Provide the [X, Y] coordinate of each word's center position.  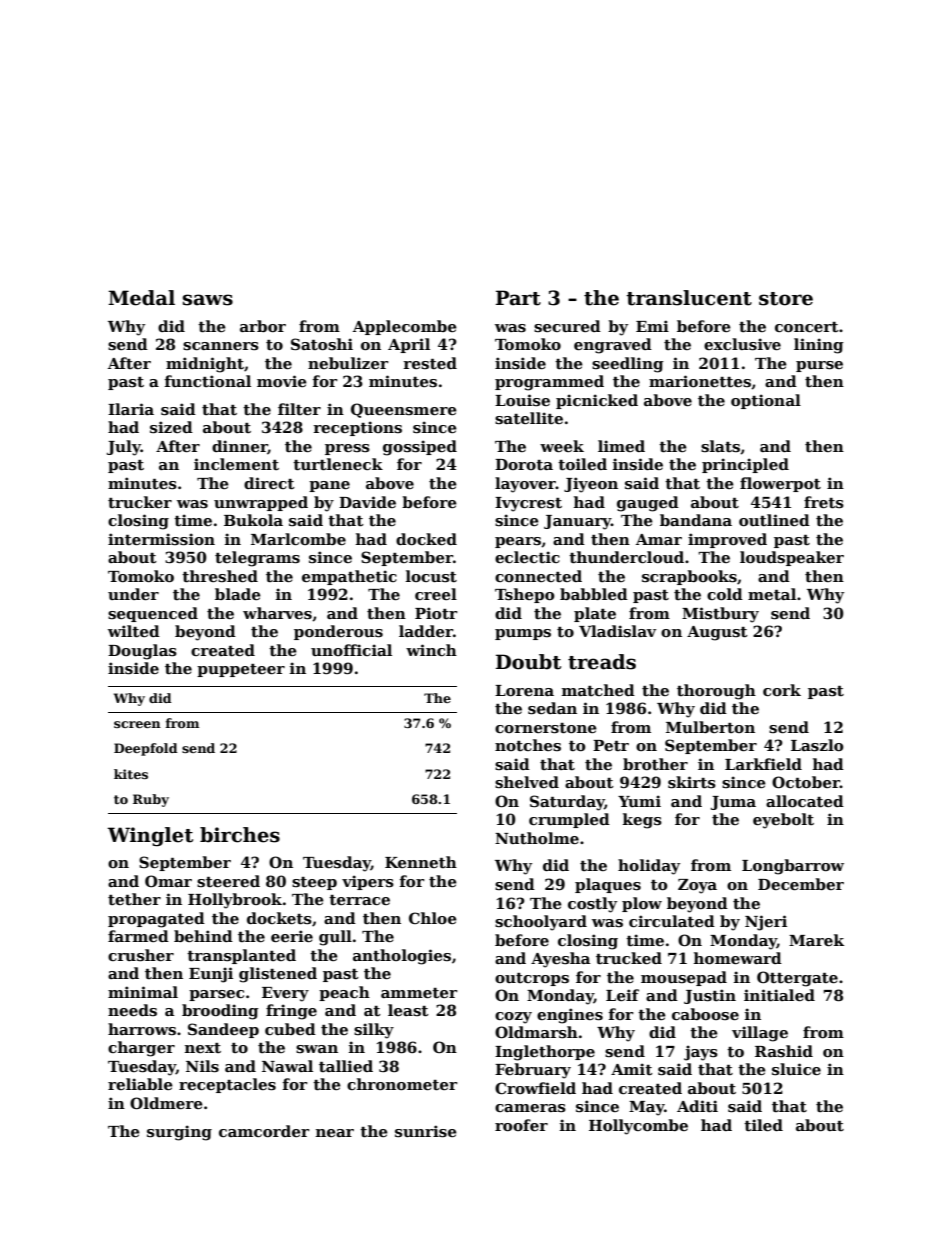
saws [208, 300]
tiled [763, 1125]
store [786, 299]
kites [131, 774]
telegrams [257, 559]
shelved [527, 782]
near [335, 1133]
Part [518, 298]
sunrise [426, 1131]
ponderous [338, 632]
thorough [716, 692]
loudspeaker [792, 558]
